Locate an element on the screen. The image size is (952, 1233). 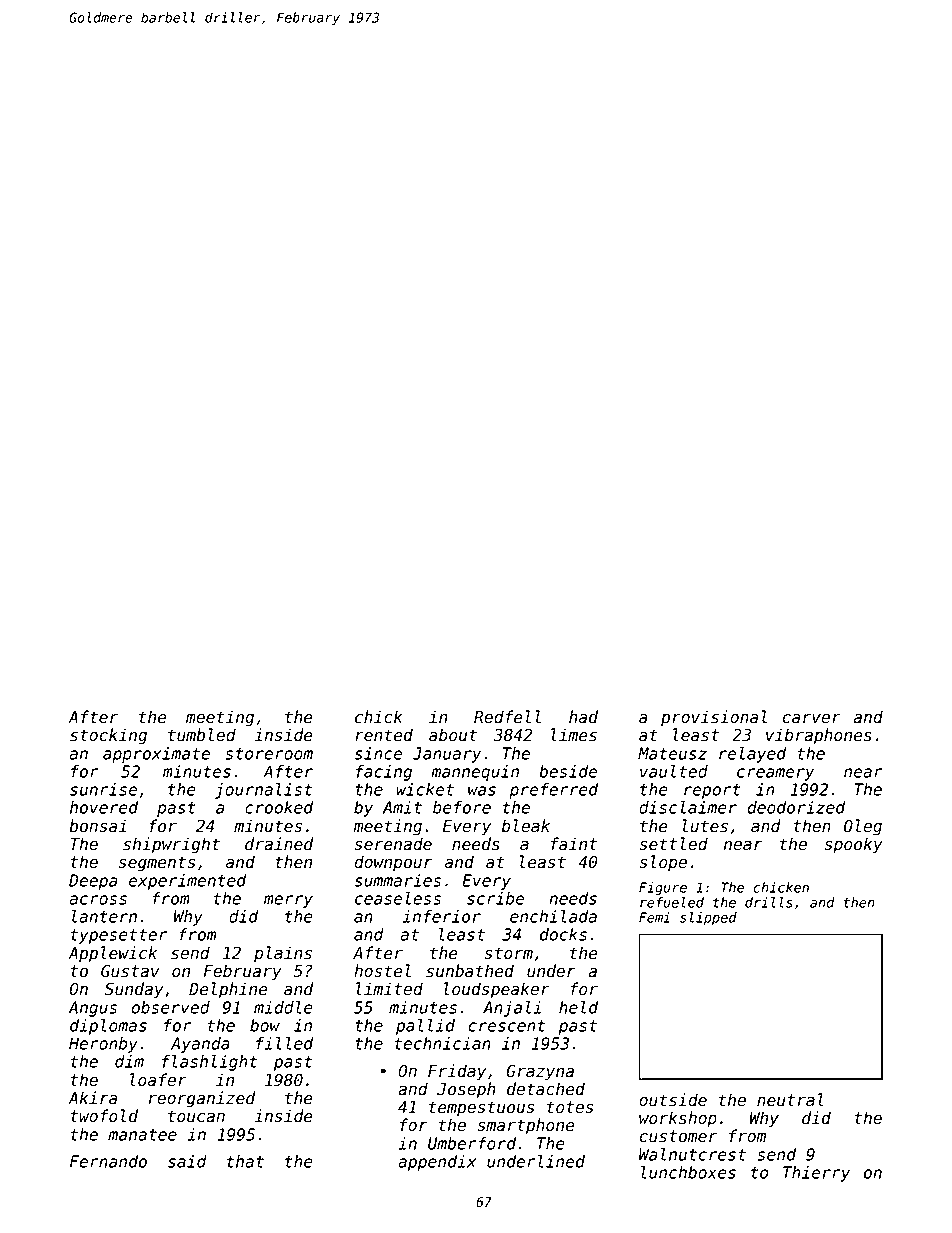
Anjali is located at coordinates (512, 1009).
